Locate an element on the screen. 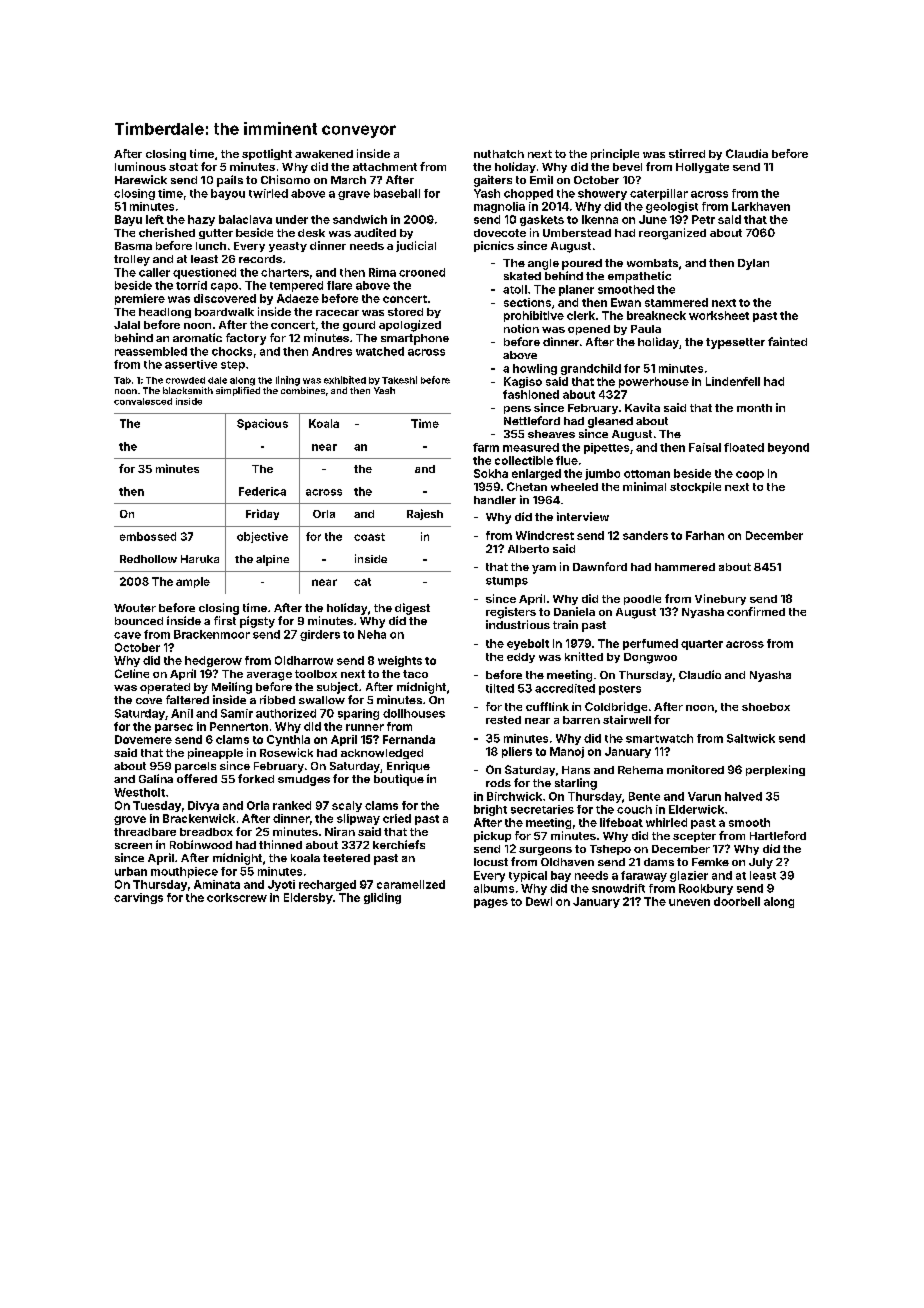  Saltwick is located at coordinates (751, 738).
